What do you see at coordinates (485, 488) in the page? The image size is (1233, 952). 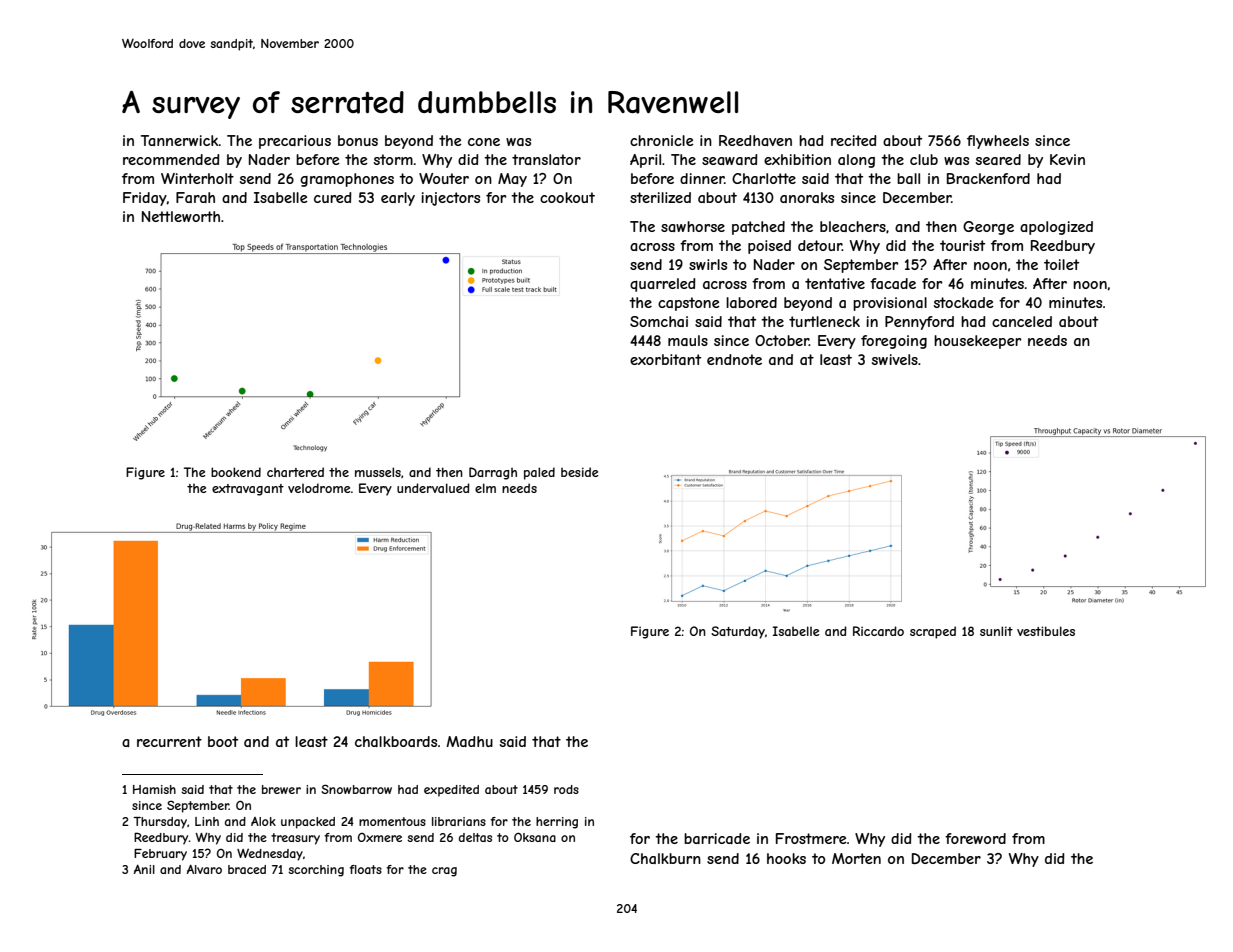 I see `elm` at bounding box center [485, 488].
